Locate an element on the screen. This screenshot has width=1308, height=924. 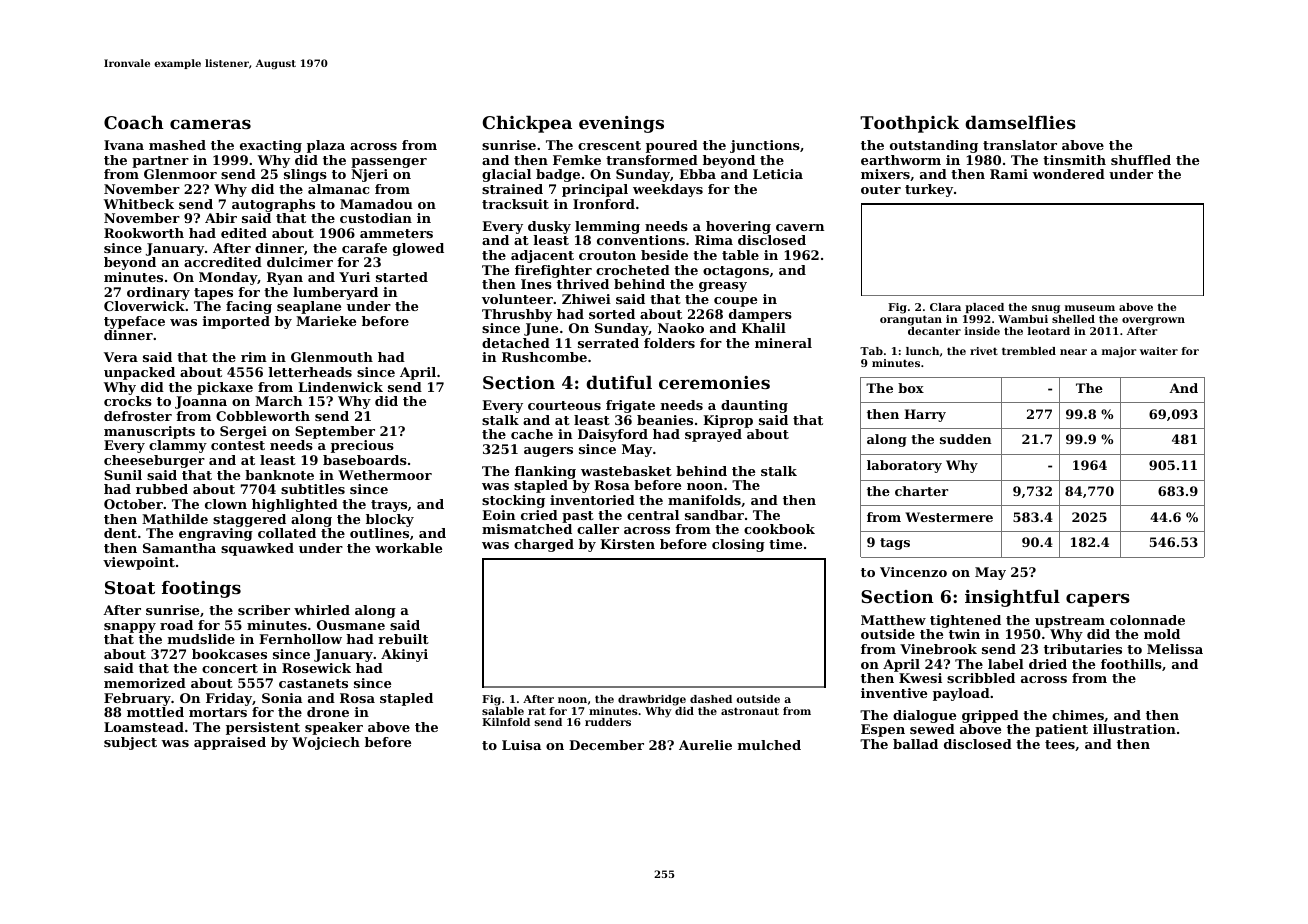
cavern is located at coordinates (800, 227).
